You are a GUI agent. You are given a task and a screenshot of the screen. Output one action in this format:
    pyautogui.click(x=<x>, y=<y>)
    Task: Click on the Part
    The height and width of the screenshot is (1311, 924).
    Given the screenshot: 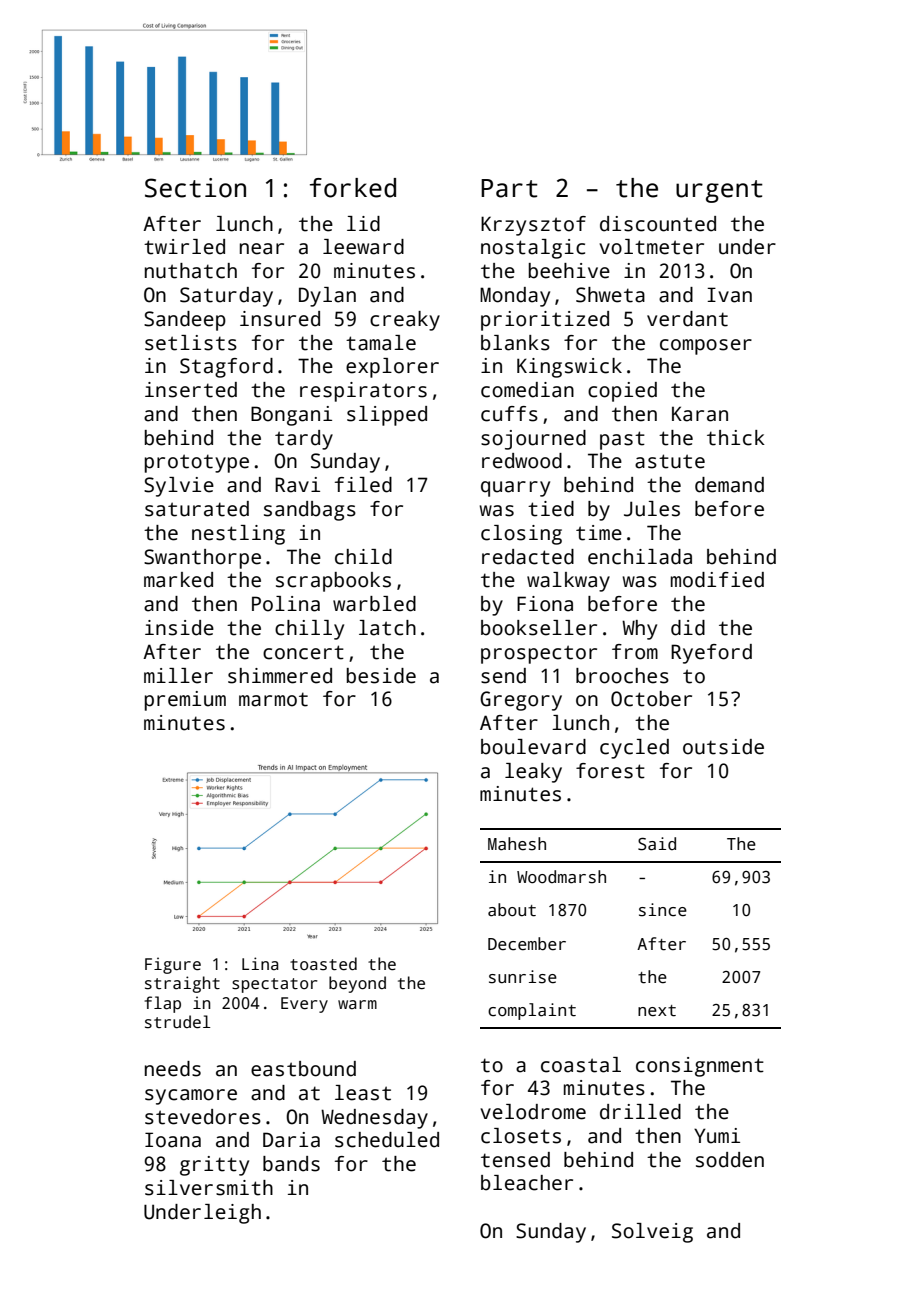 What is the action you would take?
    pyautogui.click(x=509, y=188)
